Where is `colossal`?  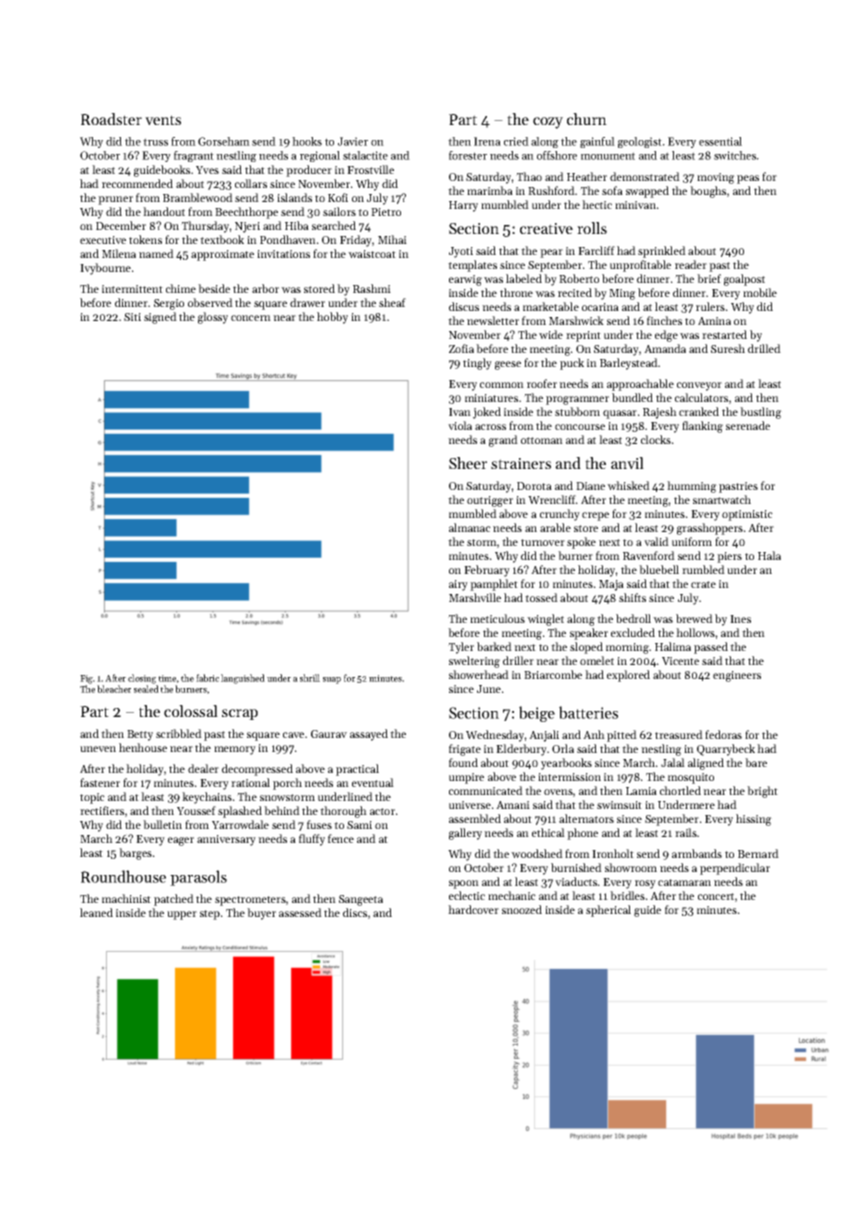 colossal is located at coordinates (191, 711).
